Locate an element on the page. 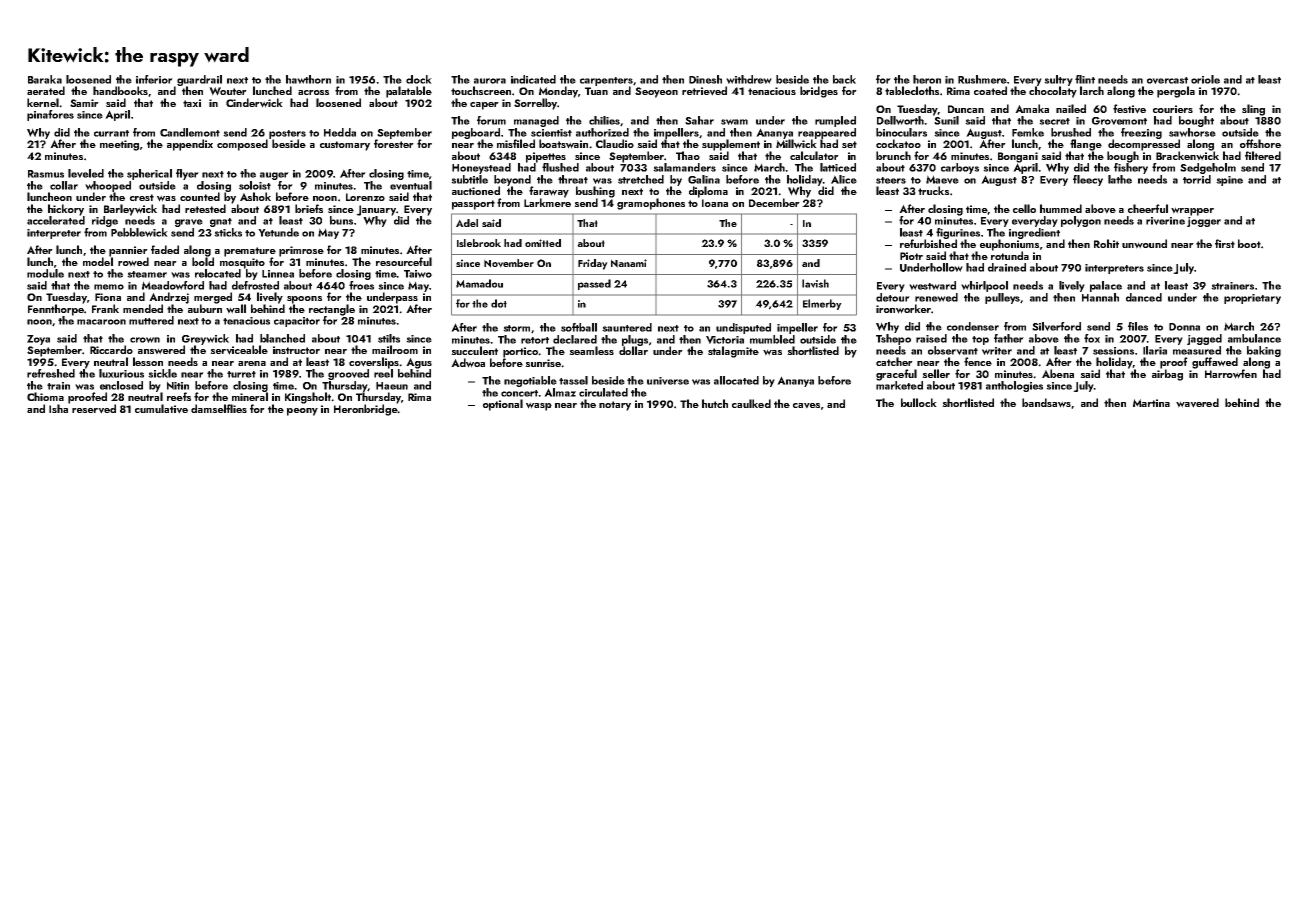  peony is located at coordinates (302, 412).
